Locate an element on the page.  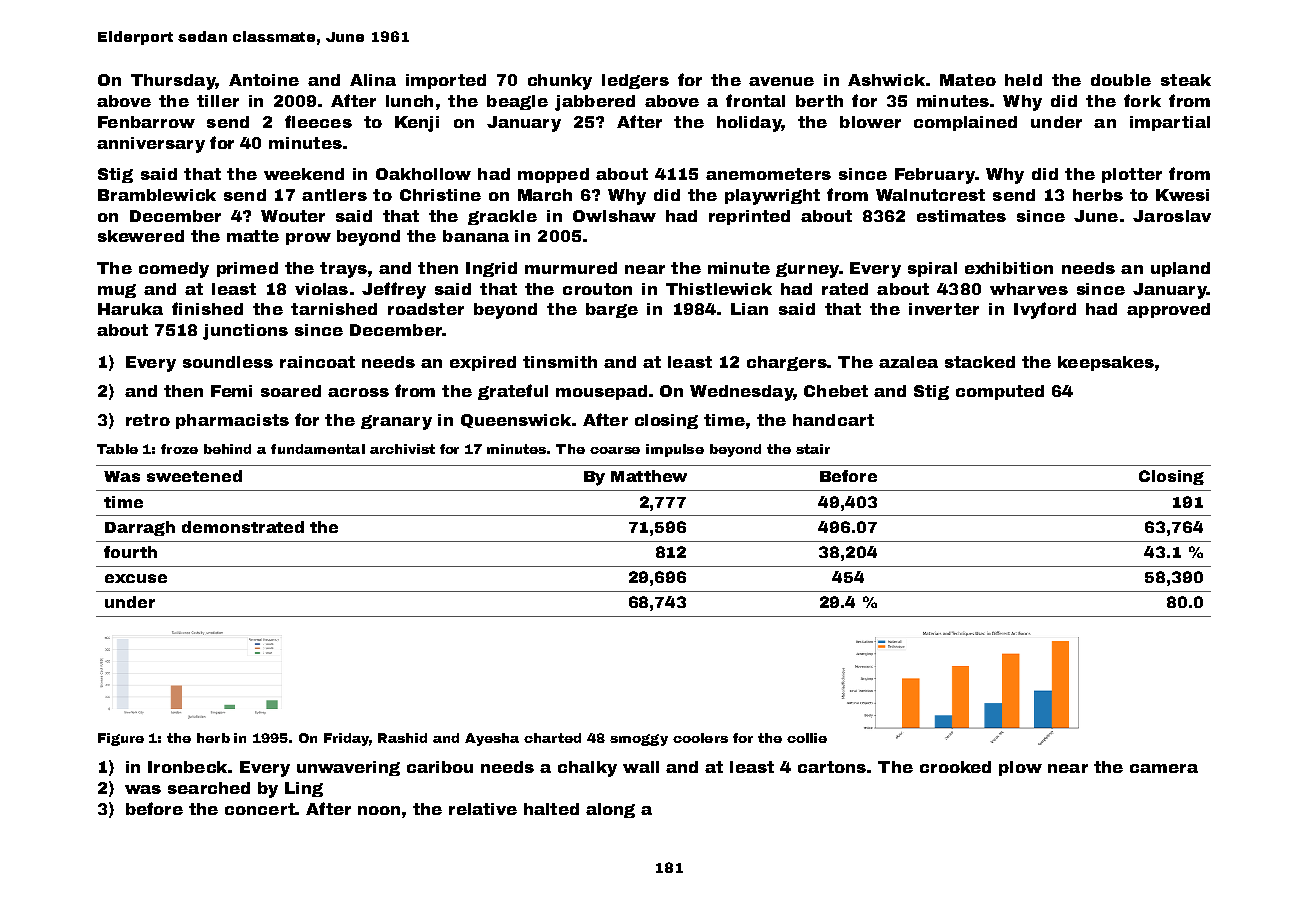
collie is located at coordinates (807, 738).
